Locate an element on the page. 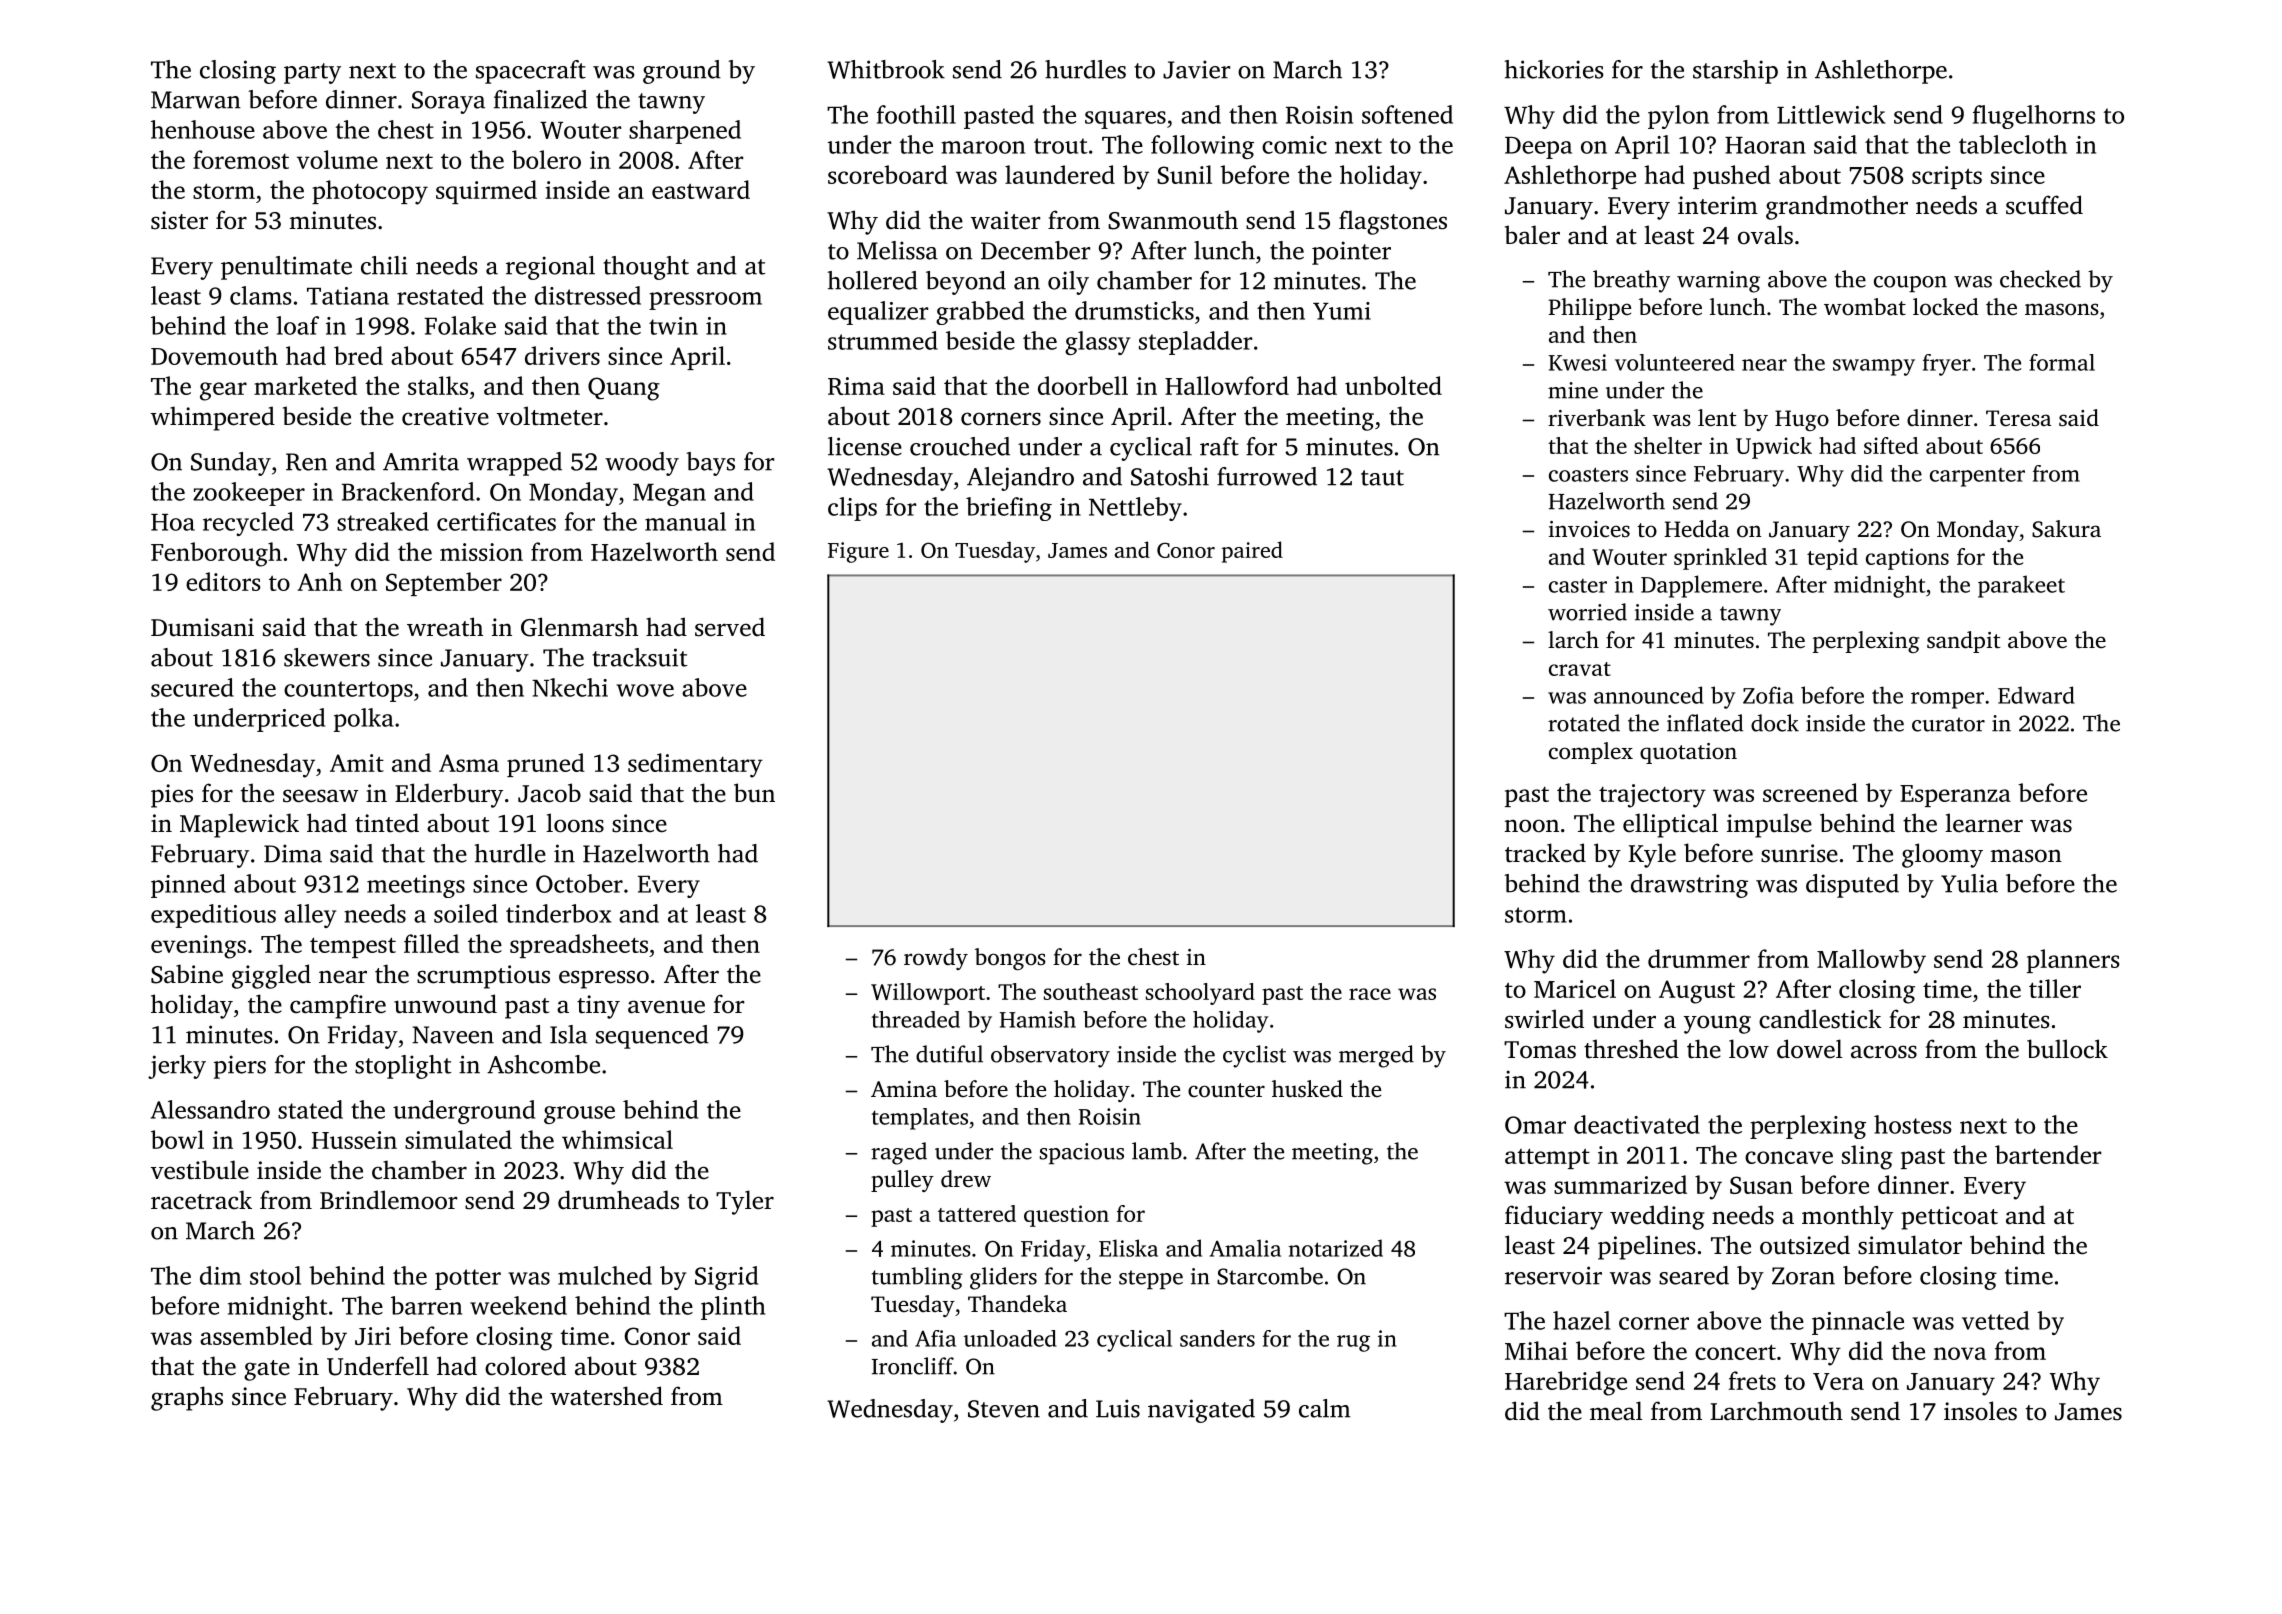  Whitbrook is located at coordinates (886, 69).
